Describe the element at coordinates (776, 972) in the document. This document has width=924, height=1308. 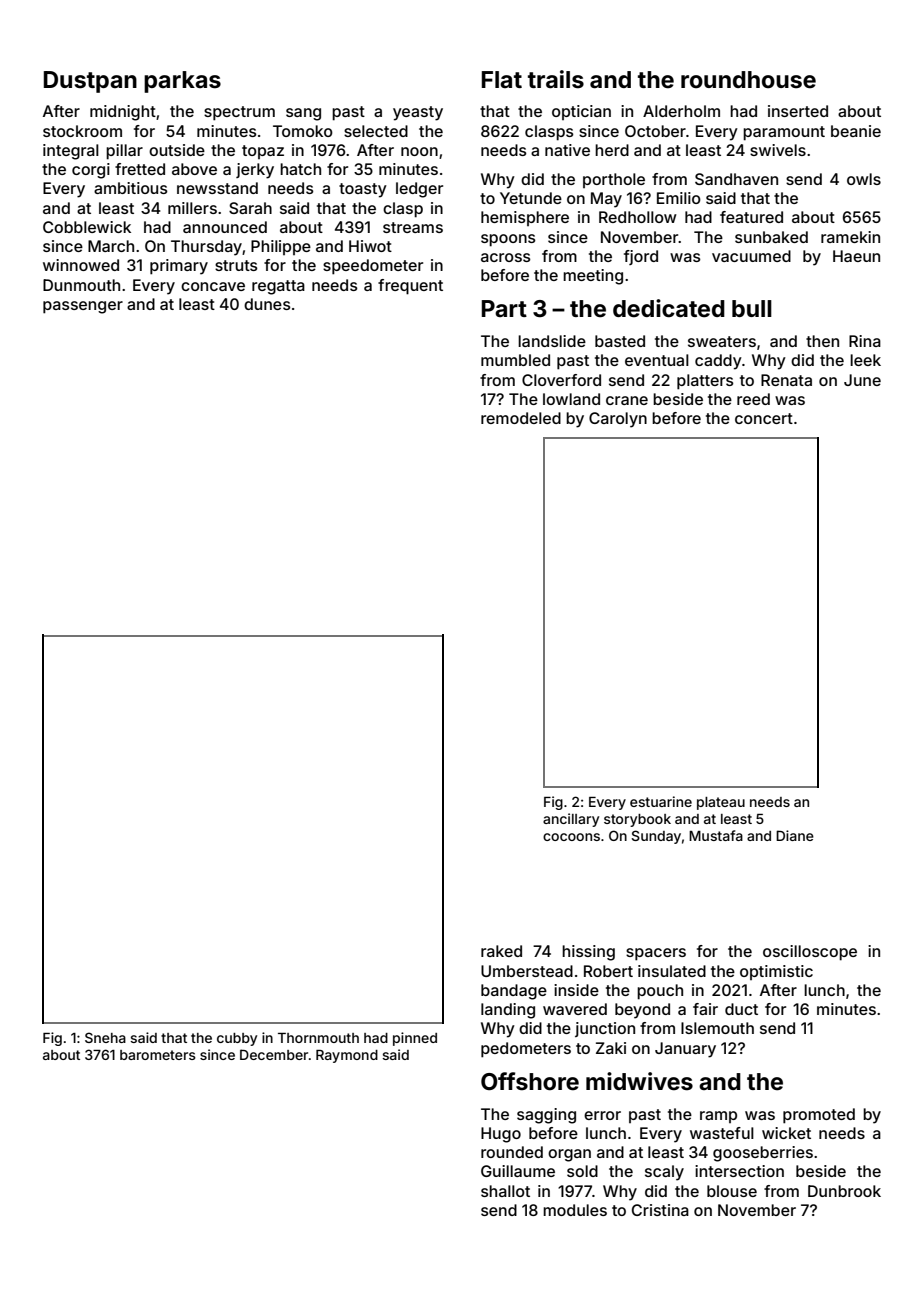
I see `optimistic` at that location.
